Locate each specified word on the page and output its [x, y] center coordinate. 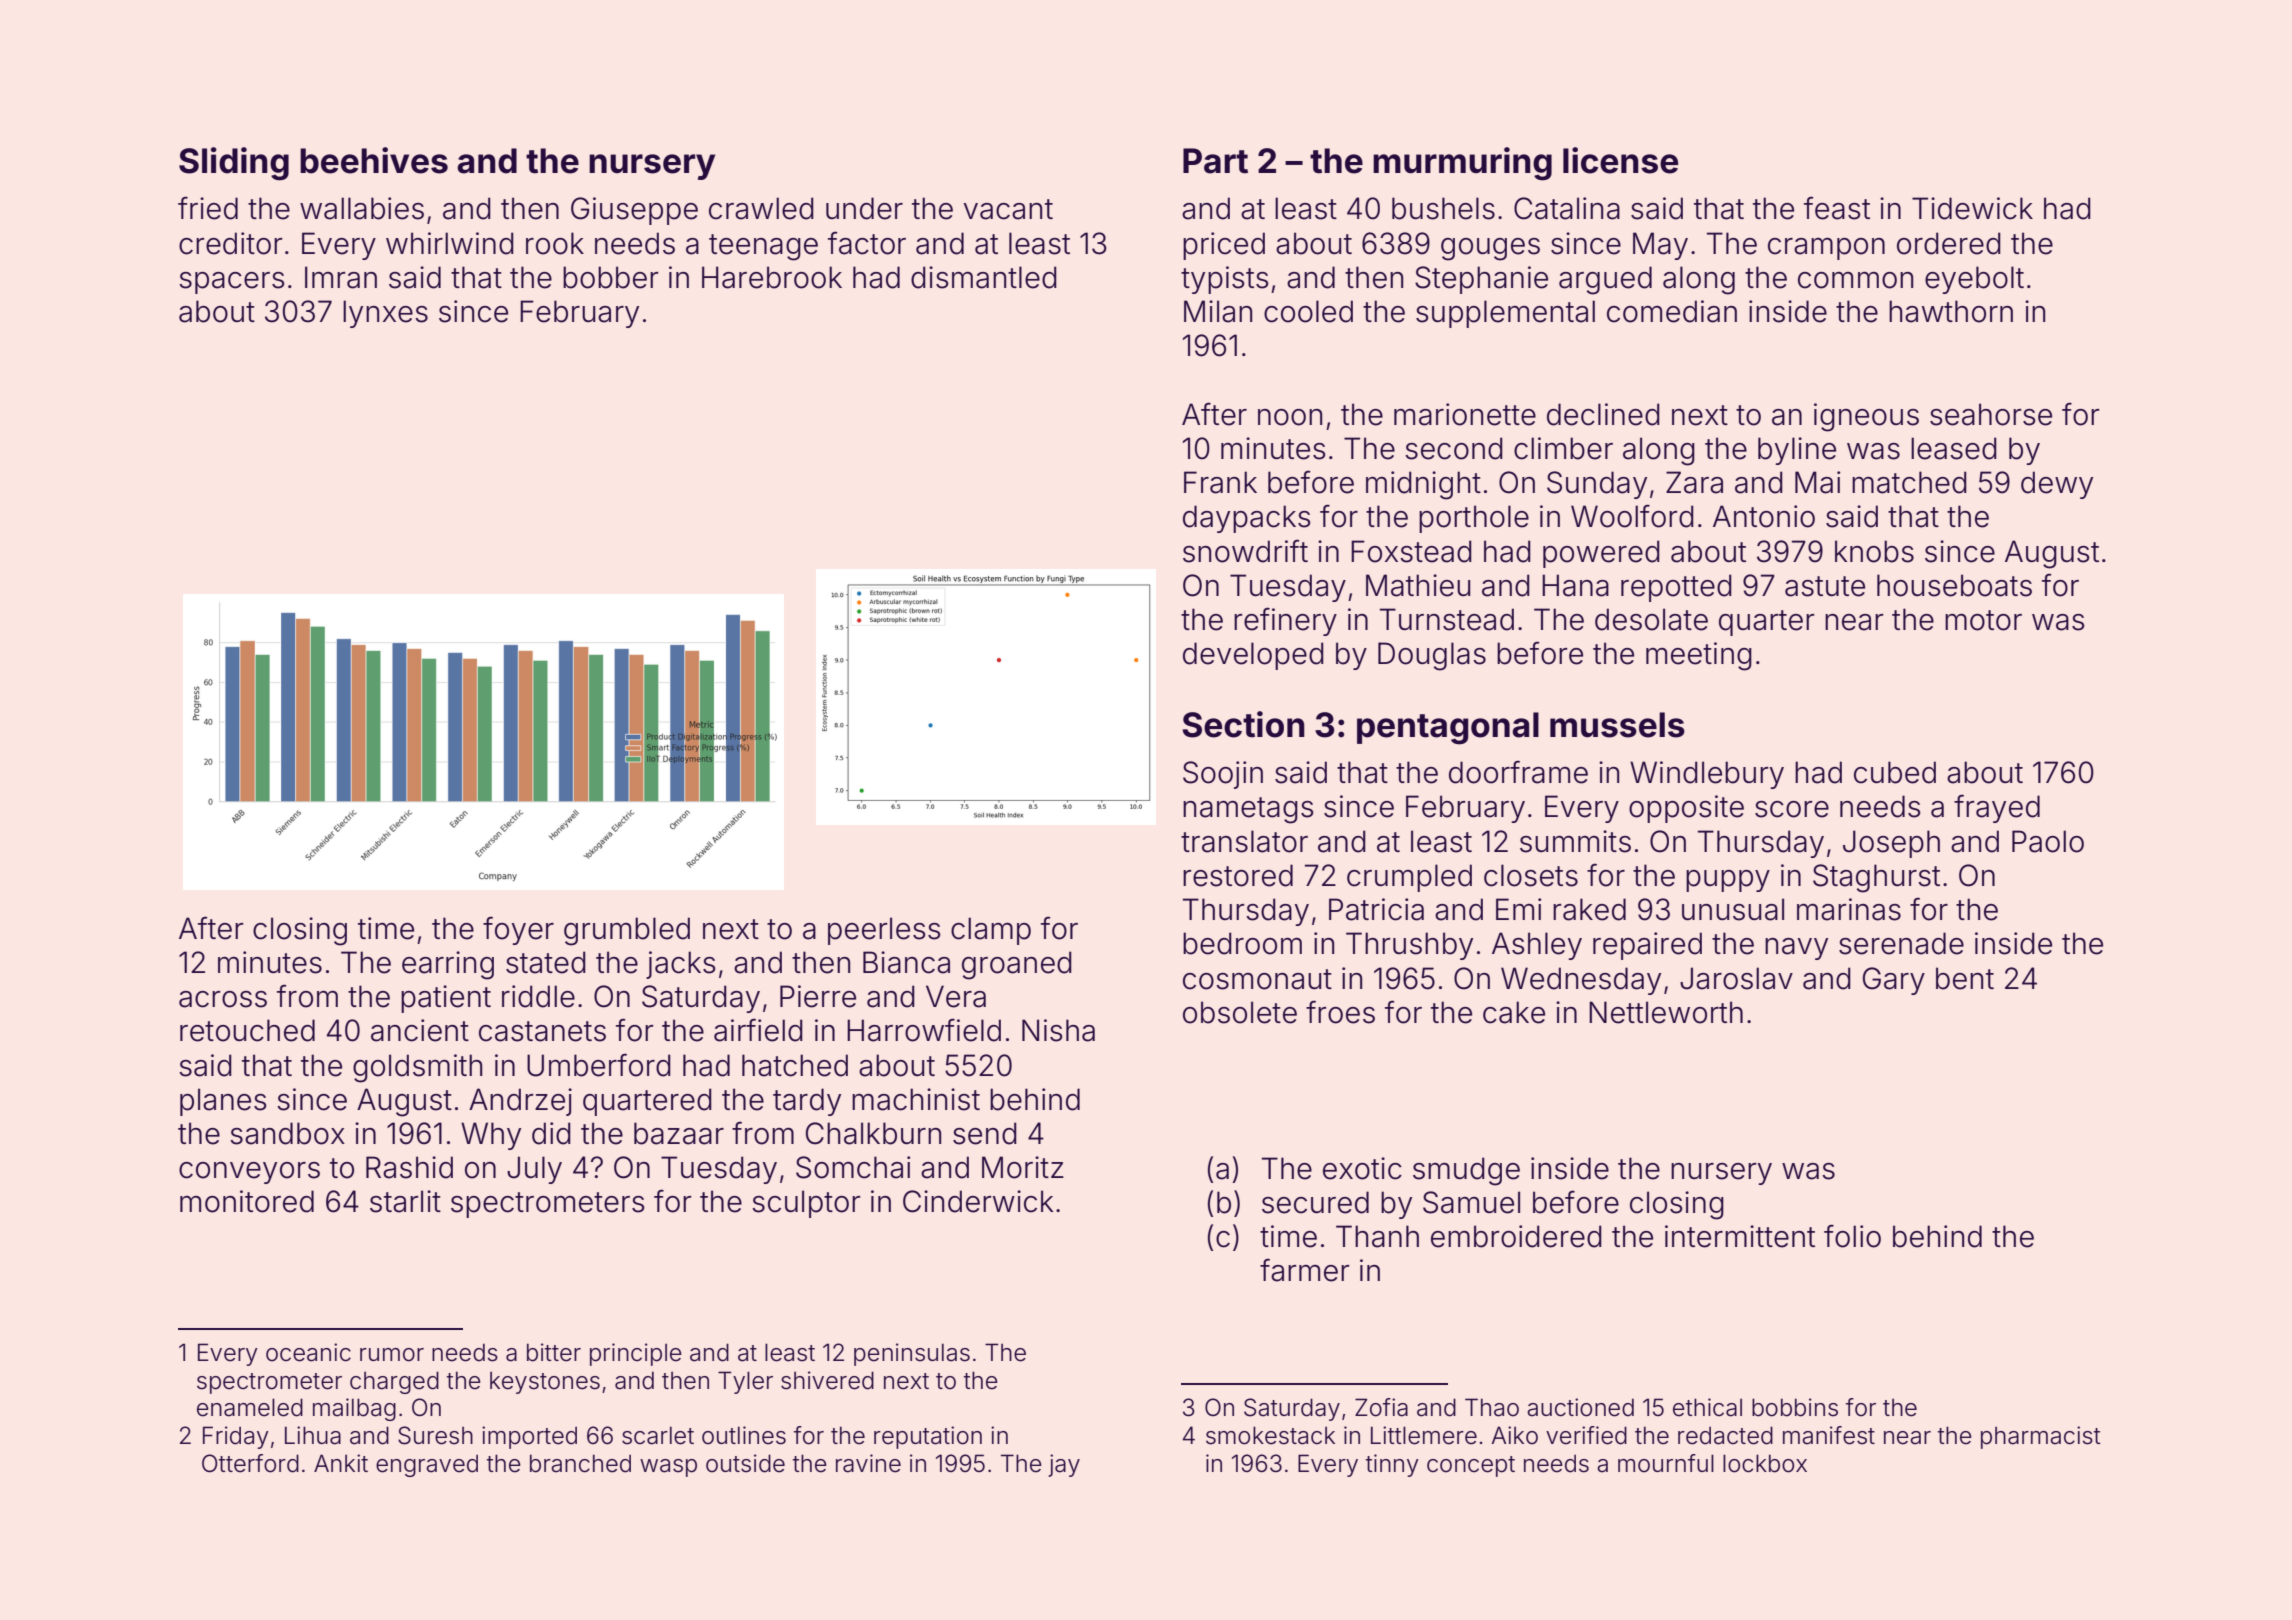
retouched [247, 1030]
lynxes [385, 314]
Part [1215, 161]
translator [1244, 841]
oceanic [308, 1352]
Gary [1894, 981]
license [1620, 160]
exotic [1362, 1168]
